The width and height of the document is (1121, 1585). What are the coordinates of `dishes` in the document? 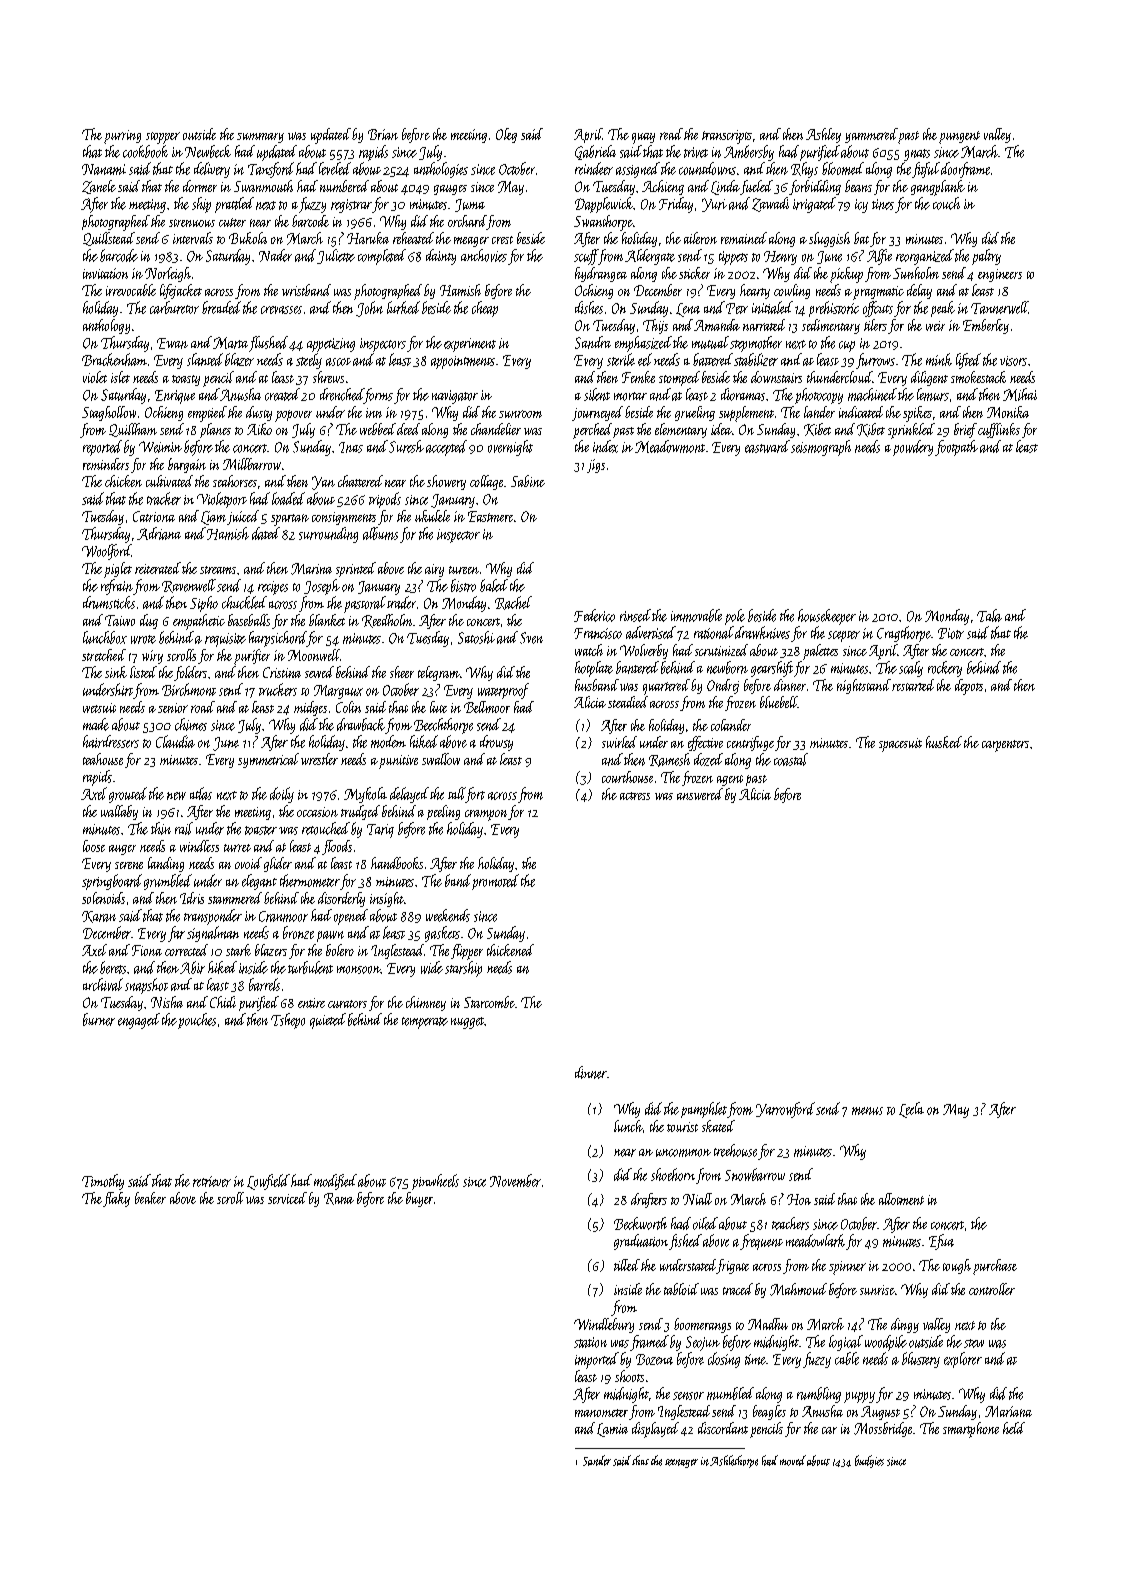 It's located at (589, 307).
